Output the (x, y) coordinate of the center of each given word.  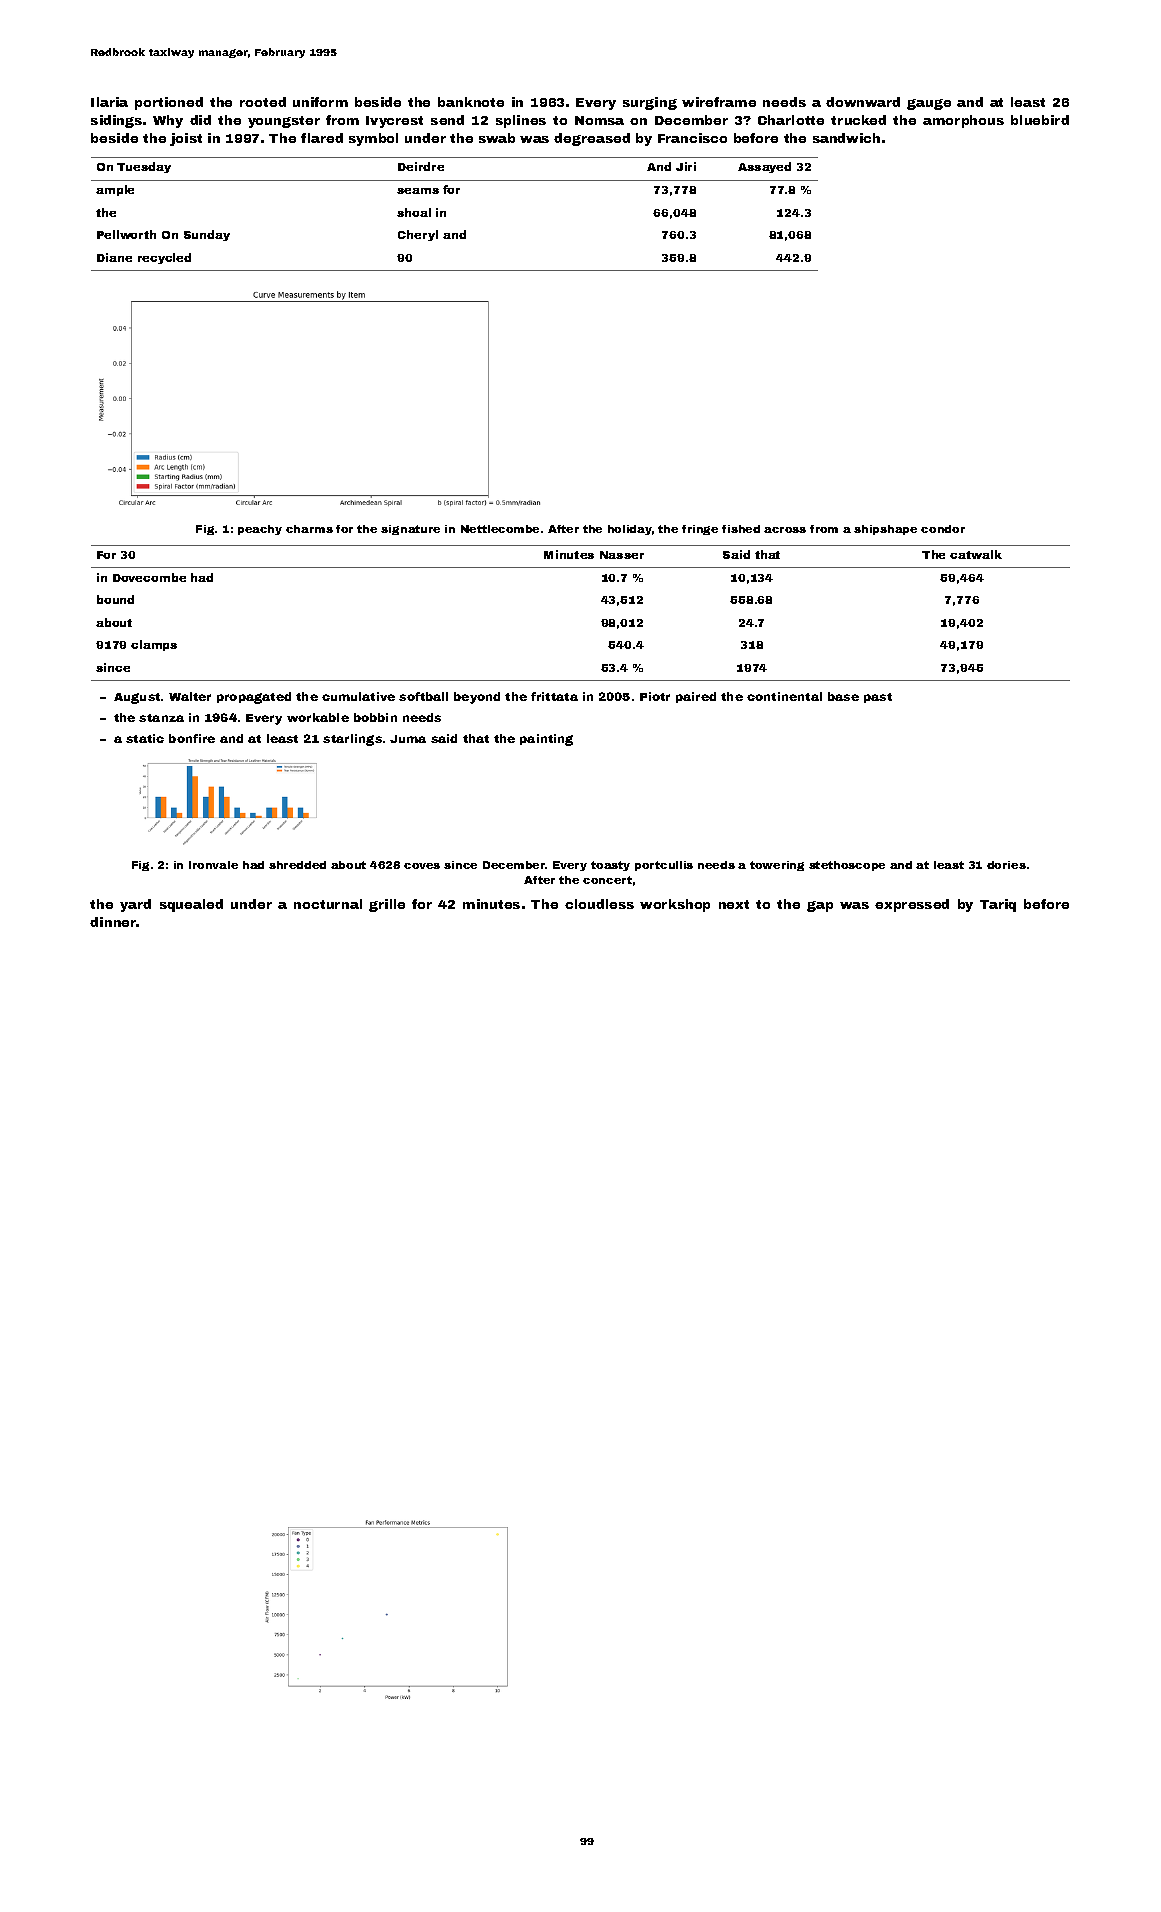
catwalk (976, 554)
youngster (284, 122)
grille (387, 905)
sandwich (846, 138)
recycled (164, 258)
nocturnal (328, 904)
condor (943, 529)
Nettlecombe (500, 529)
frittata (554, 696)
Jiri (686, 166)
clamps (154, 645)
